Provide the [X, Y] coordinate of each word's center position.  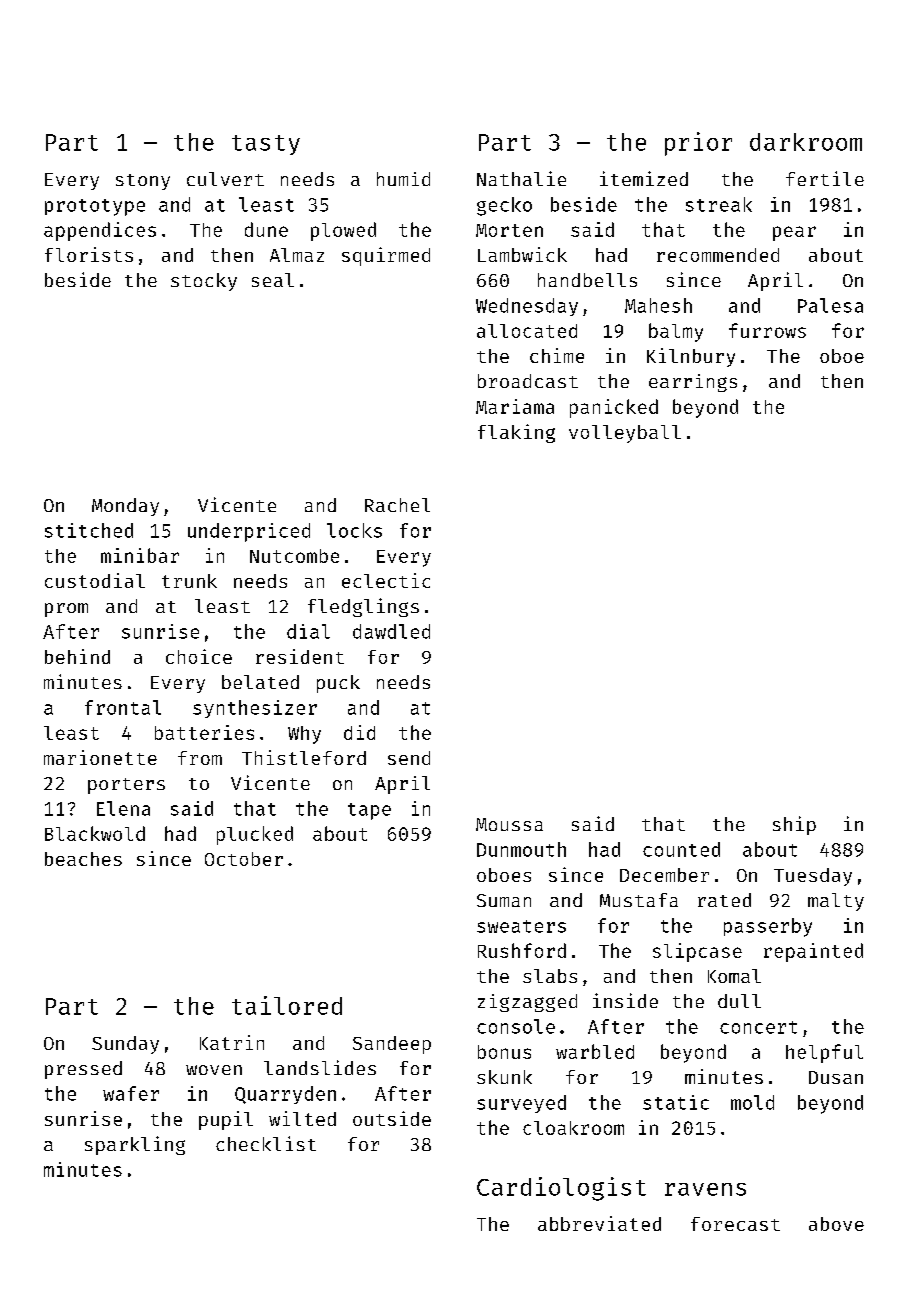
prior [698, 144]
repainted [813, 952]
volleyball [625, 434]
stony [143, 182]
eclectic [386, 580]
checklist [266, 1143]
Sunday [125, 1045]
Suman [504, 900]
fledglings [363, 607]
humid [403, 179]
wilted [302, 1118]
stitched [89, 530]
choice [199, 656]
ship [794, 825]
